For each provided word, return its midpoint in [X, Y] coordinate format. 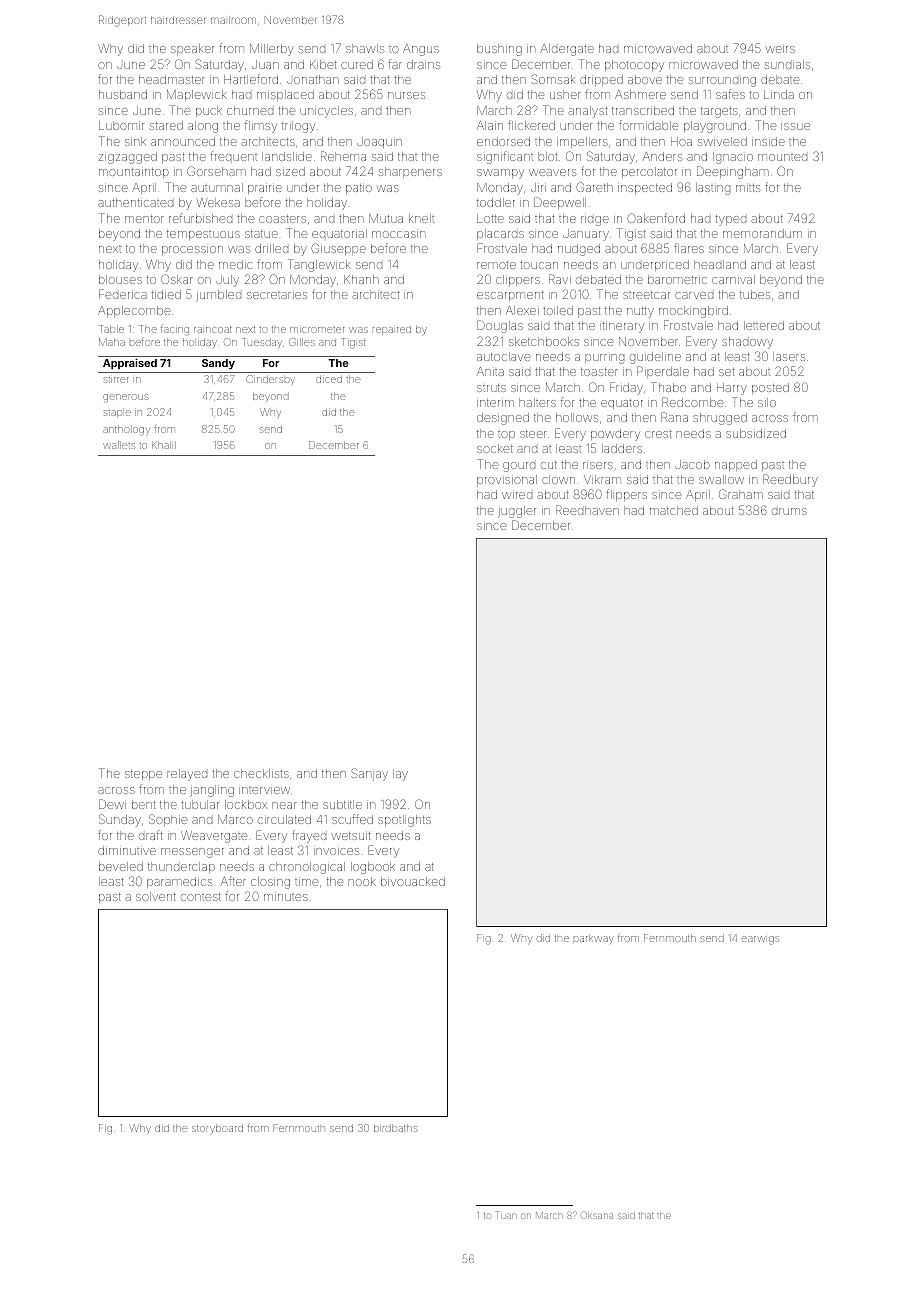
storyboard [217, 1128]
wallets [119, 445]
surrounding [722, 82]
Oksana [597, 1215]
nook [362, 881]
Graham [741, 494]
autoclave [503, 356]
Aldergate [567, 50]
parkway [594, 939]
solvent [156, 896]
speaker [192, 49]
